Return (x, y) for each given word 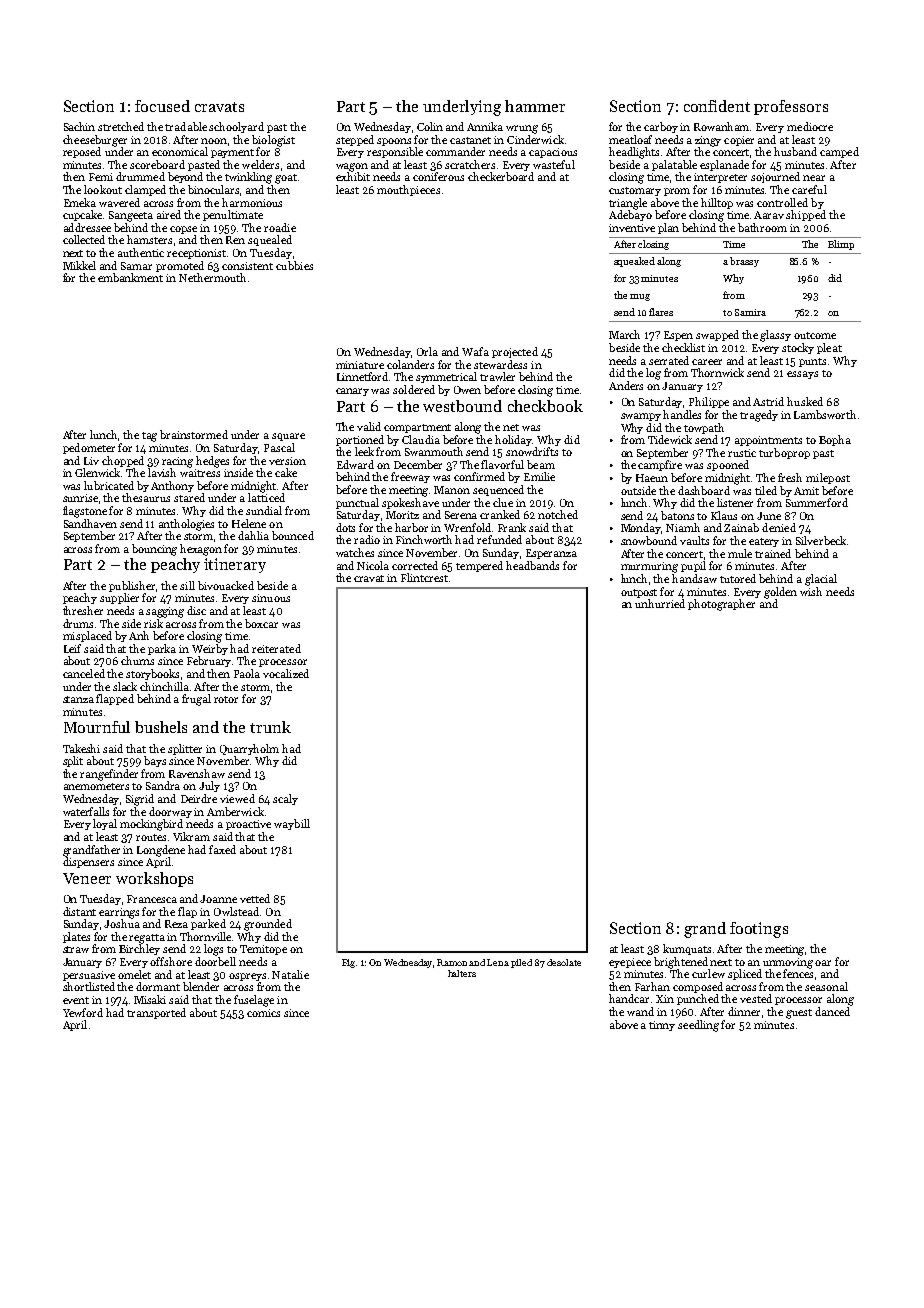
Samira (750, 312)
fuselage (254, 1001)
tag (149, 437)
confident (717, 106)
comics (263, 1013)
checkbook (545, 406)
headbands (532, 565)
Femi (101, 177)
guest (799, 1014)
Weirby (210, 649)
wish (811, 591)
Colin (430, 126)
